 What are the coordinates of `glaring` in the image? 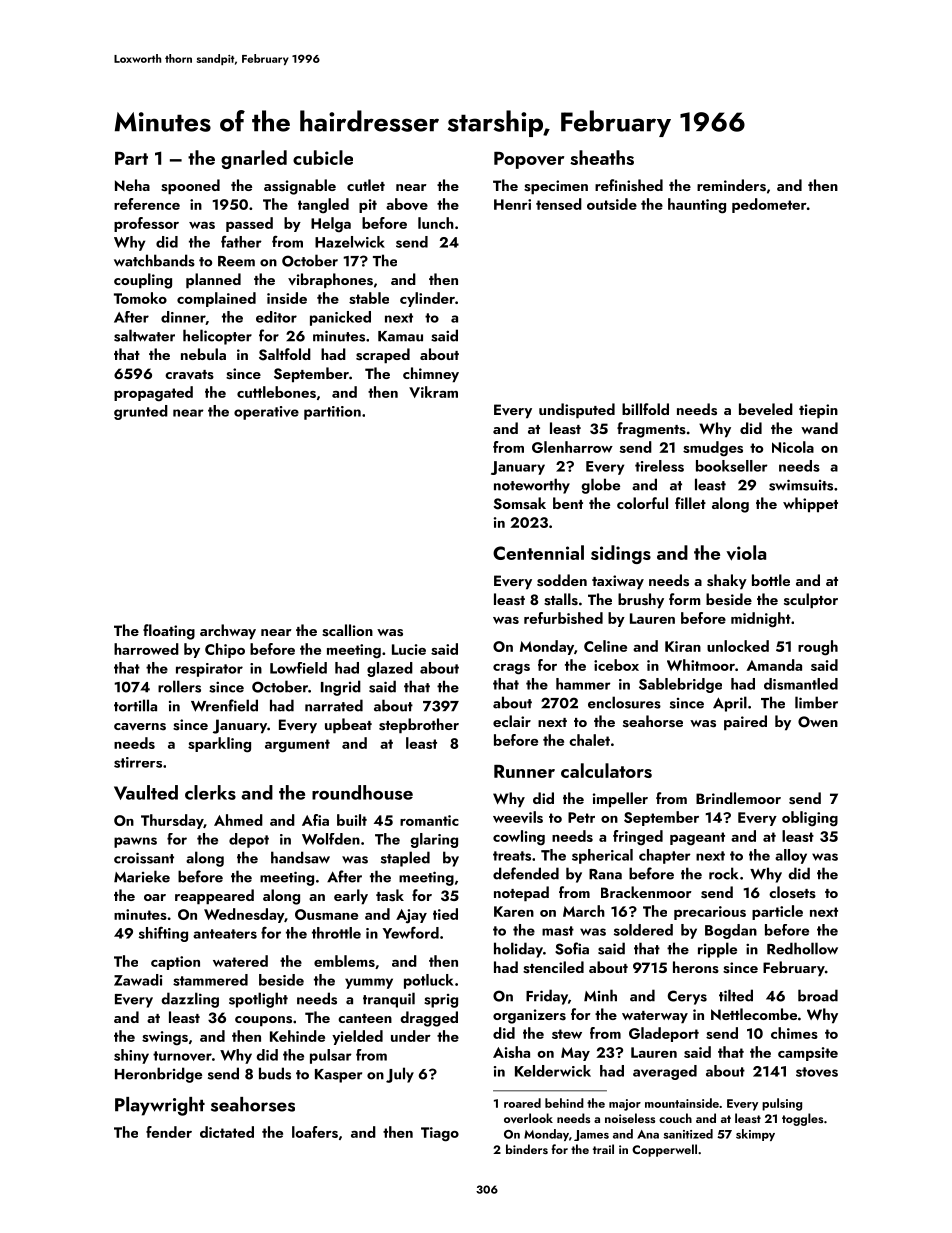 It's located at (434, 840).
